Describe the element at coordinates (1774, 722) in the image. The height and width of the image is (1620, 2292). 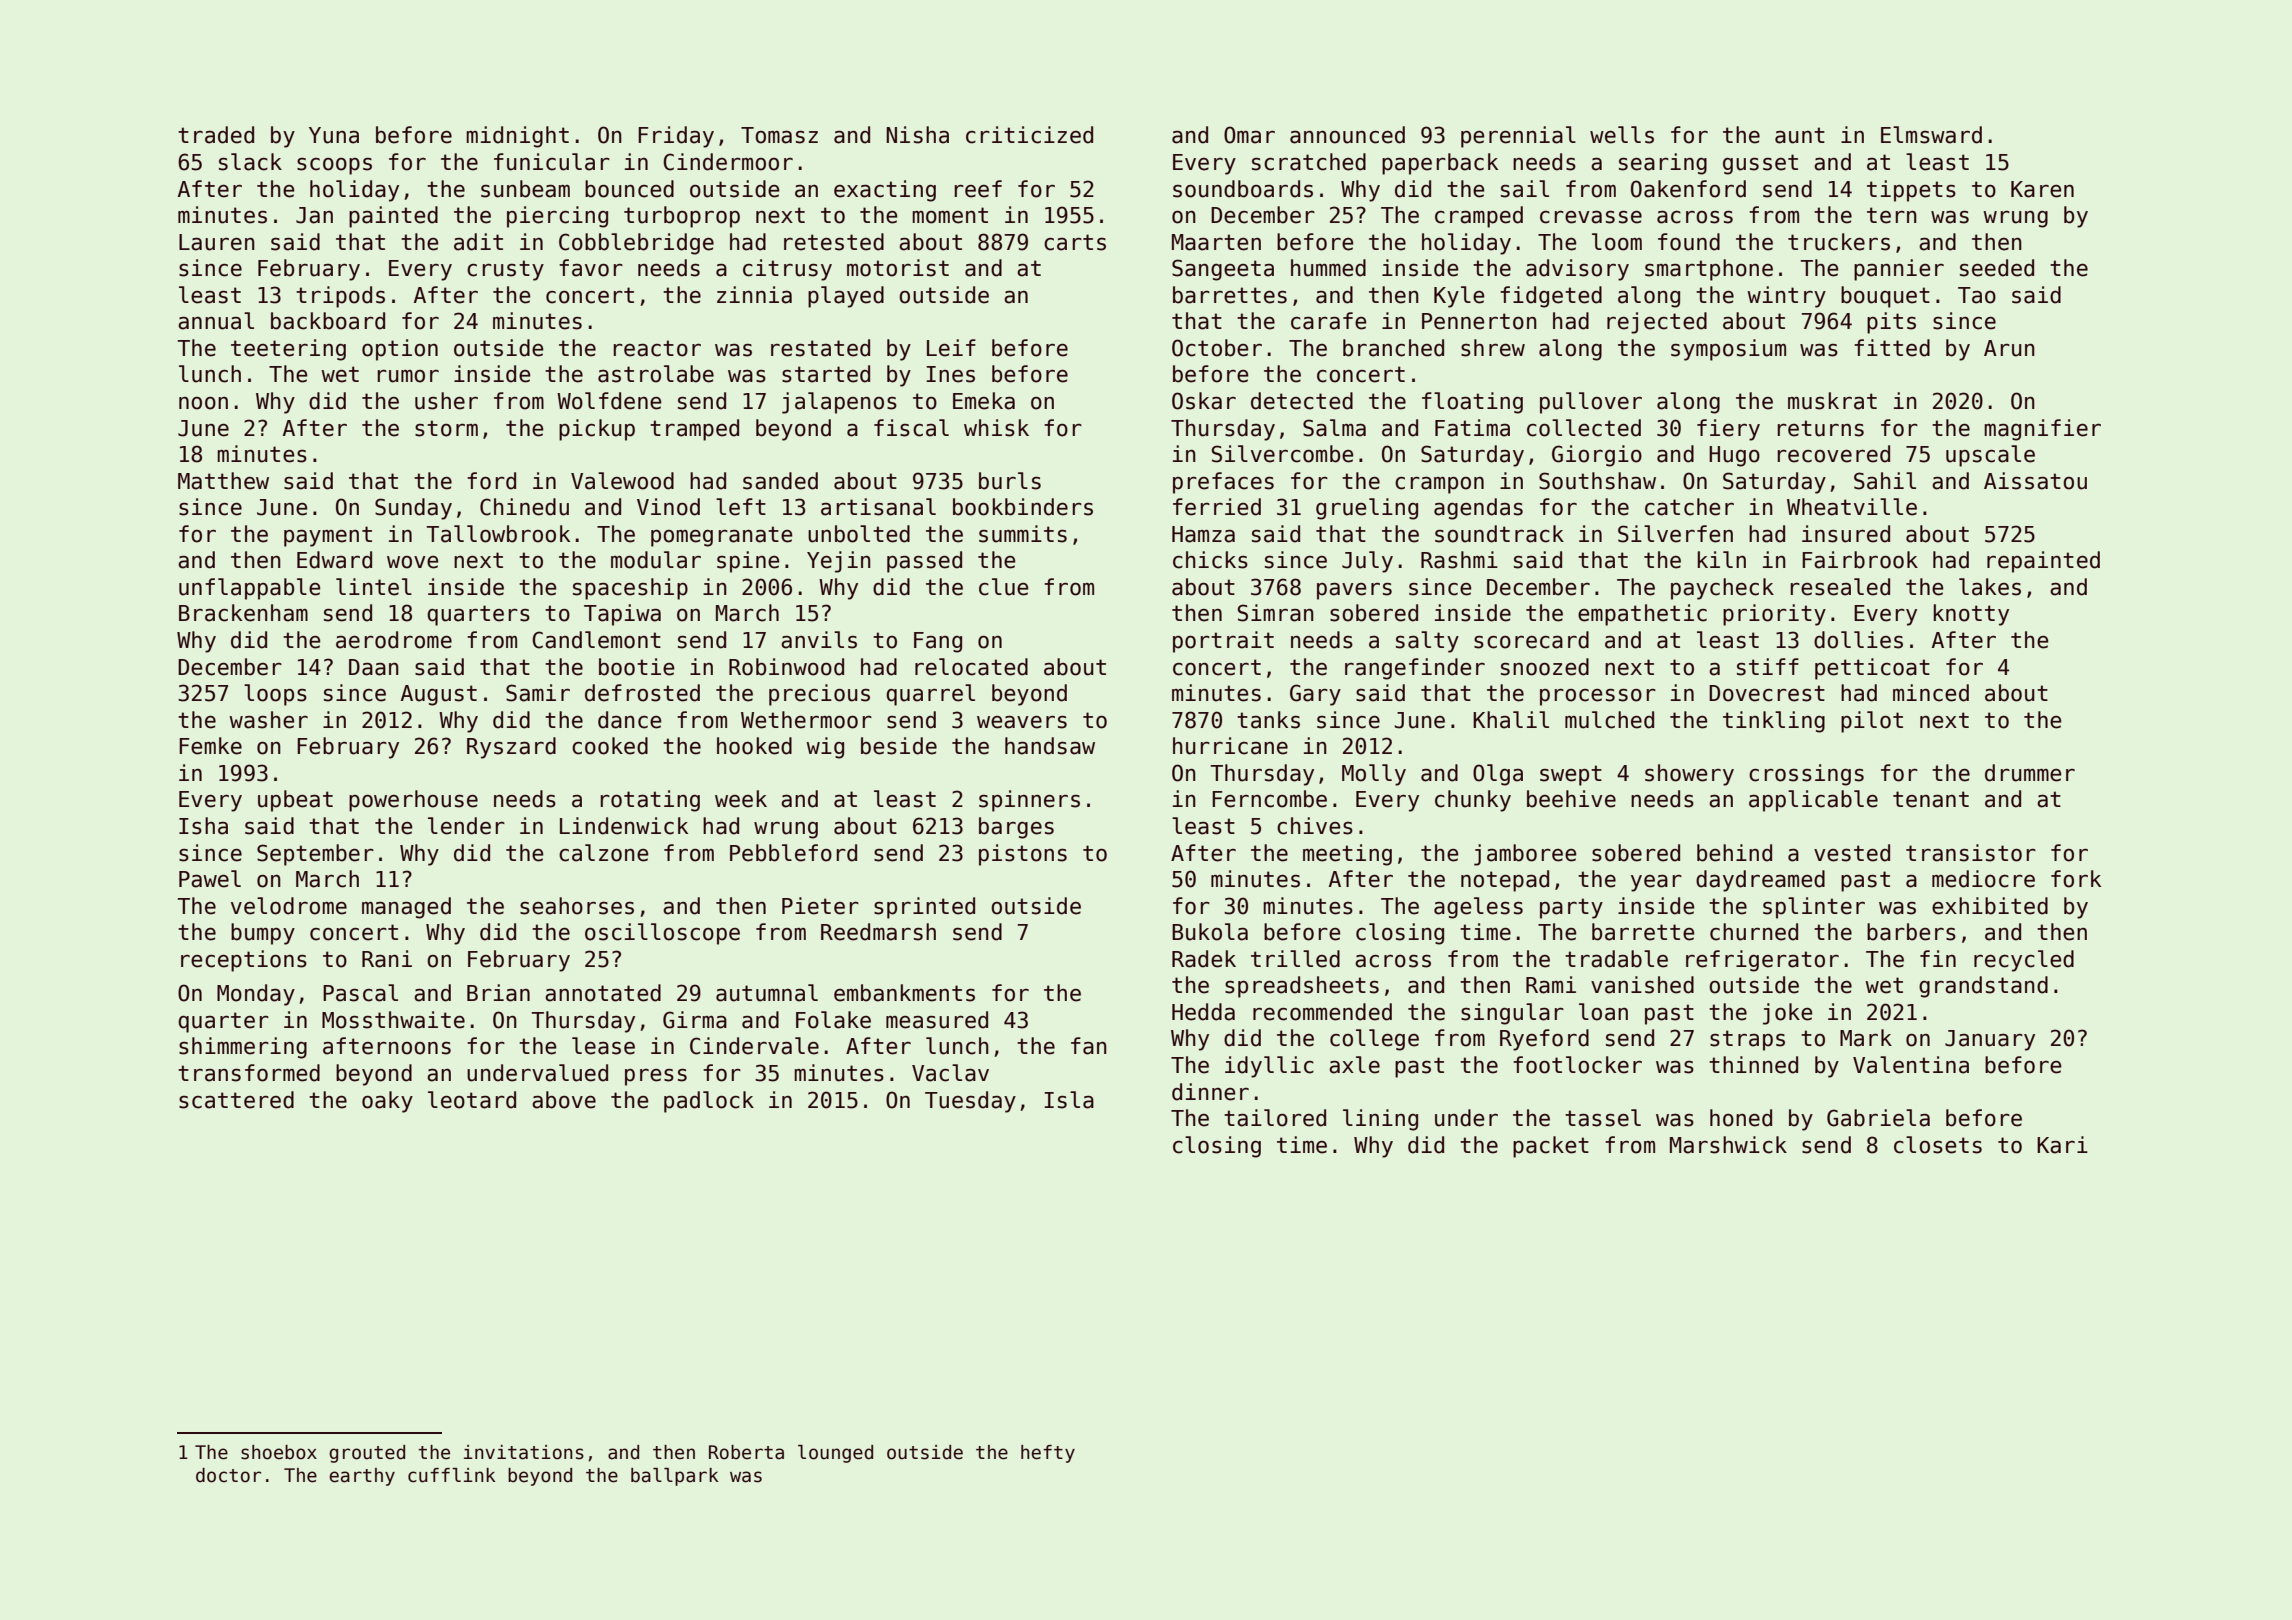
I see `tinkling` at that location.
